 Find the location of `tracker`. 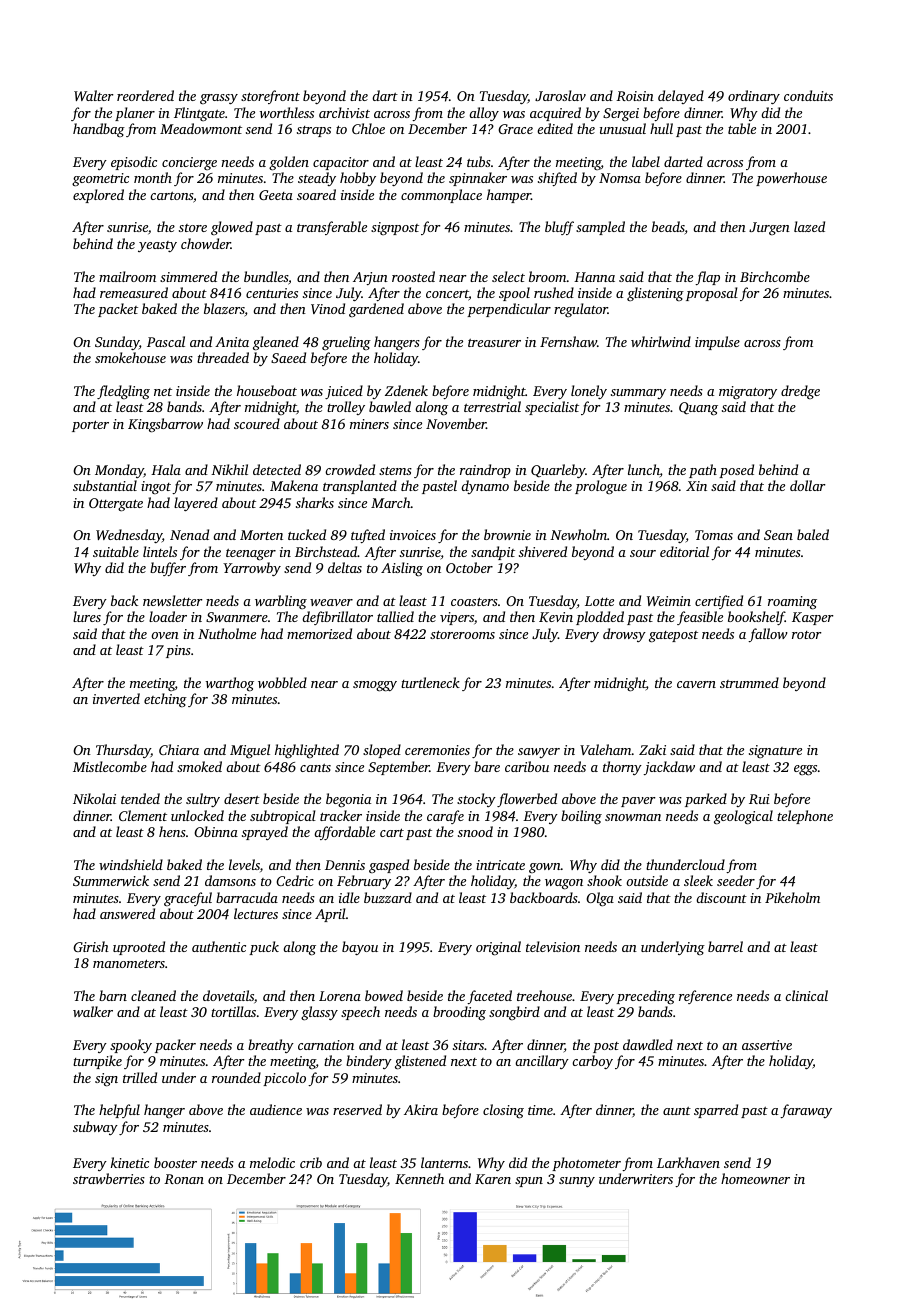

tracker is located at coordinates (341, 815).
